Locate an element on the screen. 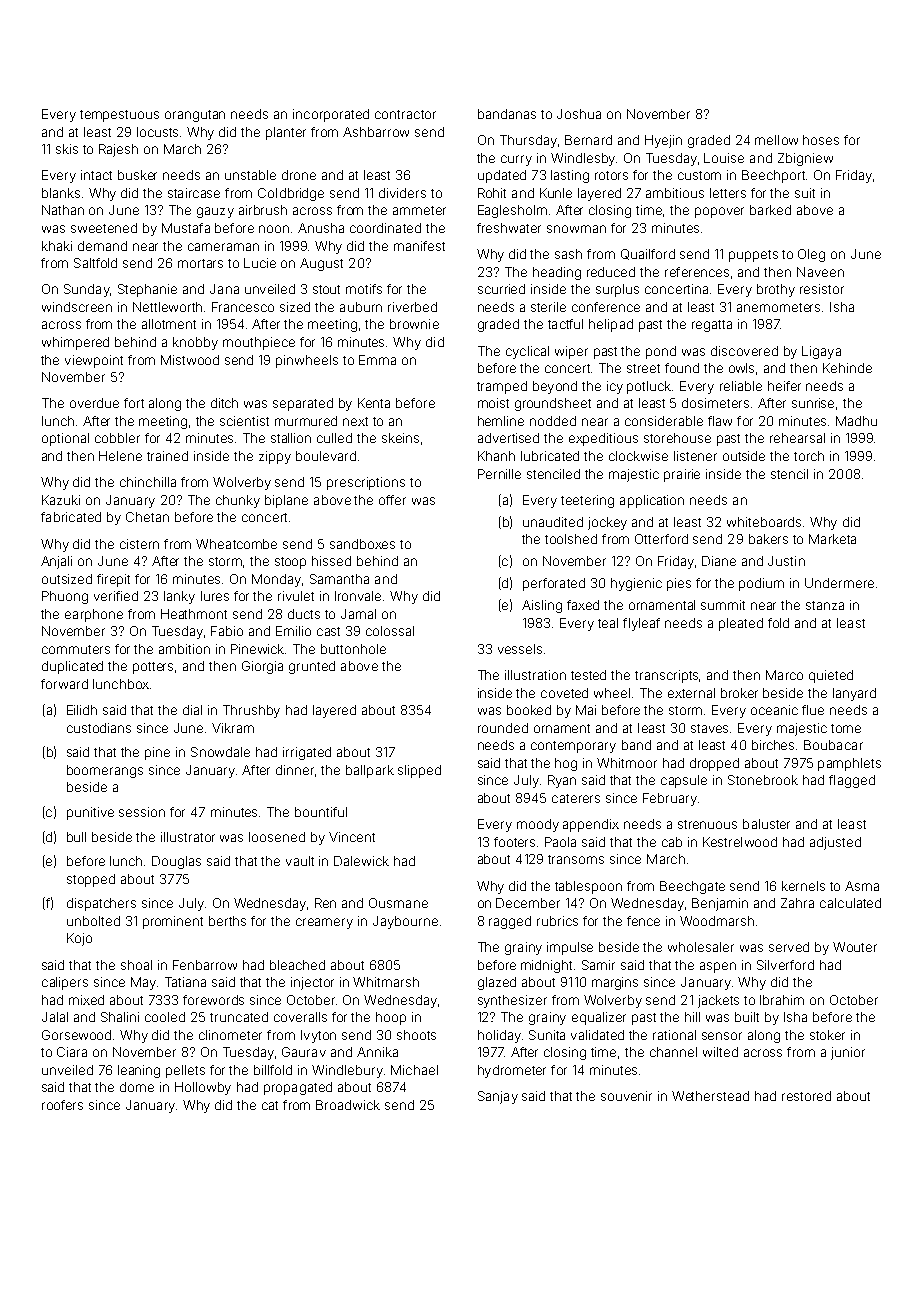  contractor is located at coordinates (405, 114).
